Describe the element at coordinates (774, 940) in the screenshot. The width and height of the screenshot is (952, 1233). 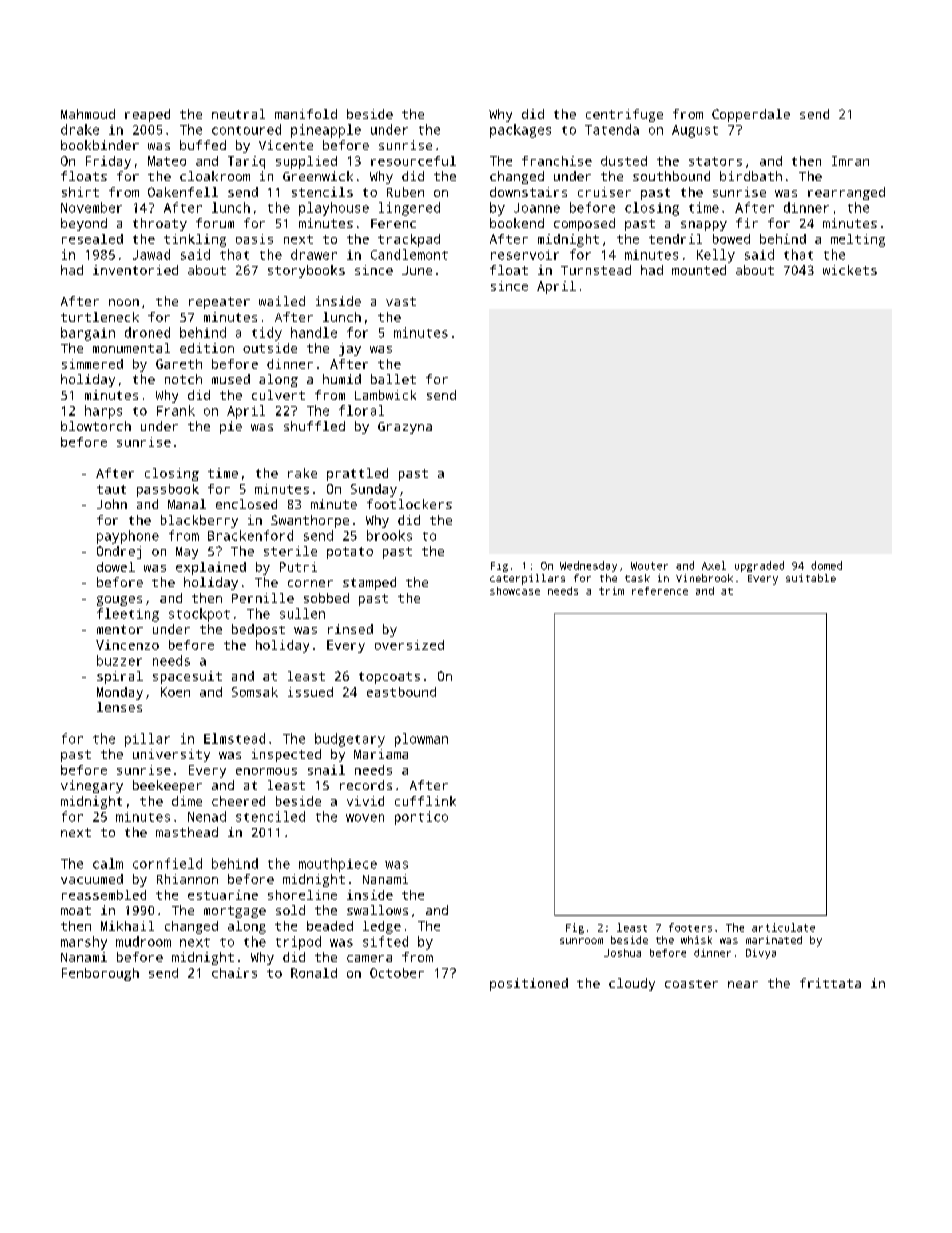
I see `marinated` at that location.
